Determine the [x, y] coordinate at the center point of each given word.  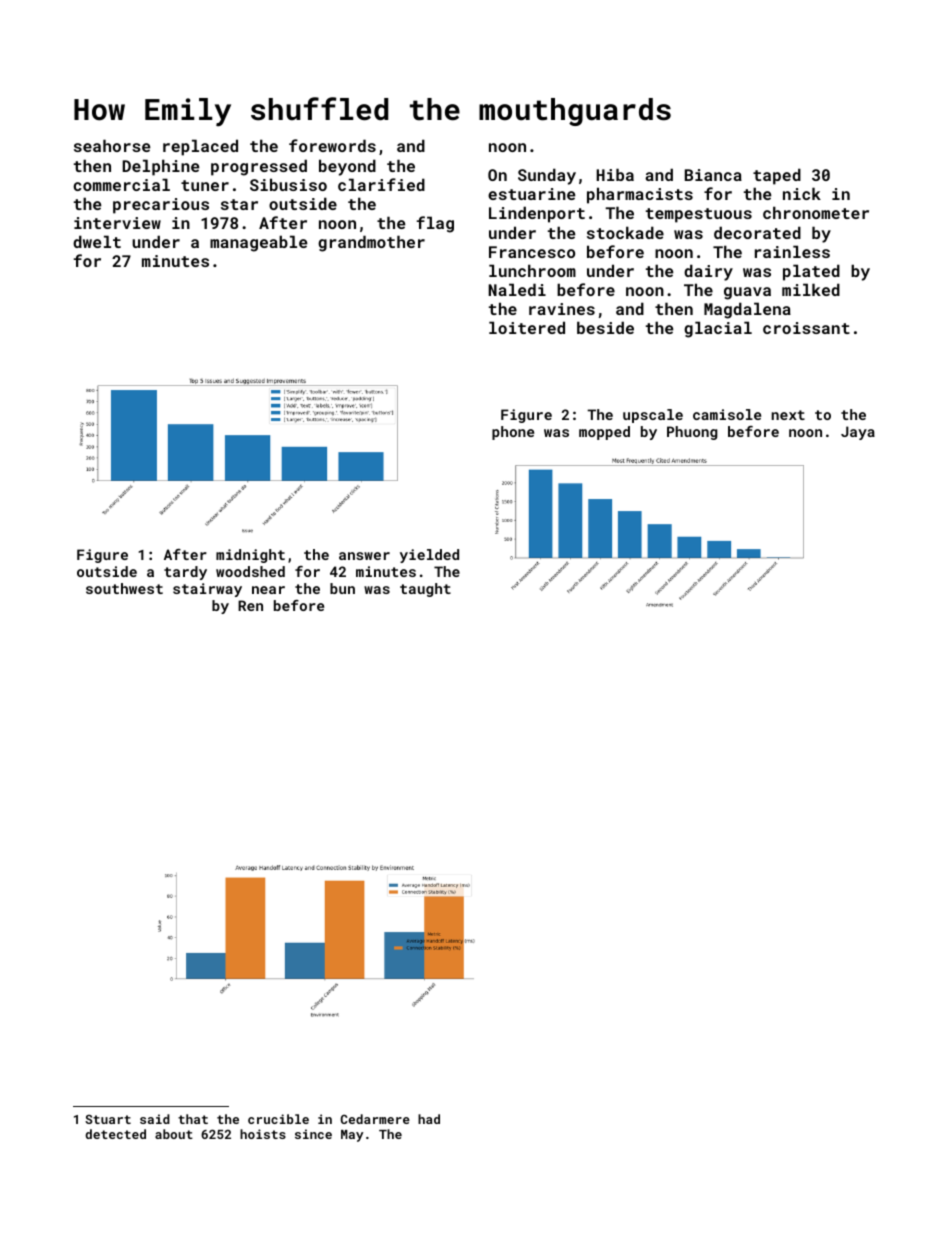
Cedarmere [375, 1119]
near [268, 590]
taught [425, 590]
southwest [124, 588]
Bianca [713, 175]
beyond [347, 167]
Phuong [692, 433]
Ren [250, 605]
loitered [527, 327]
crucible [278, 1119]
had [429, 1119]
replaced [200, 147]
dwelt [97, 241]
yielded [429, 556]
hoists [263, 1134]
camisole [727, 414]
